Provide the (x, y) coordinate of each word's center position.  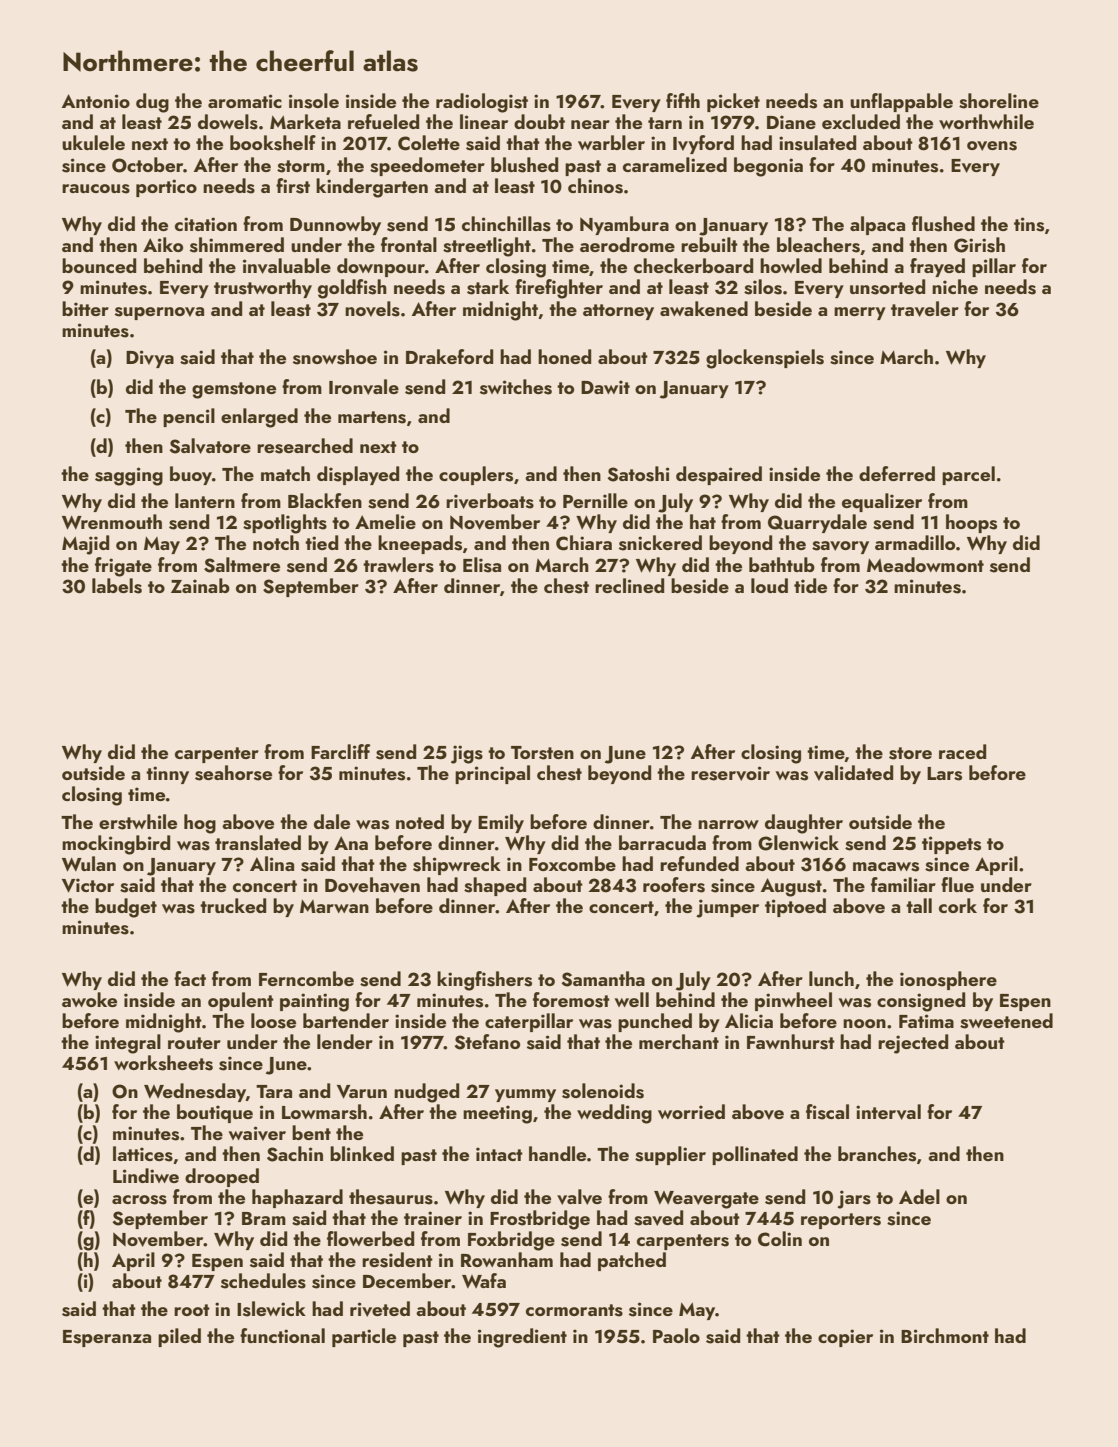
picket (733, 102)
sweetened (1006, 1021)
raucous (96, 189)
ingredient (522, 1338)
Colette (429, 143)
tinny (167, 775)
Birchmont (945, 1335)
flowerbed (370, 1238)
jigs (467, 754)
